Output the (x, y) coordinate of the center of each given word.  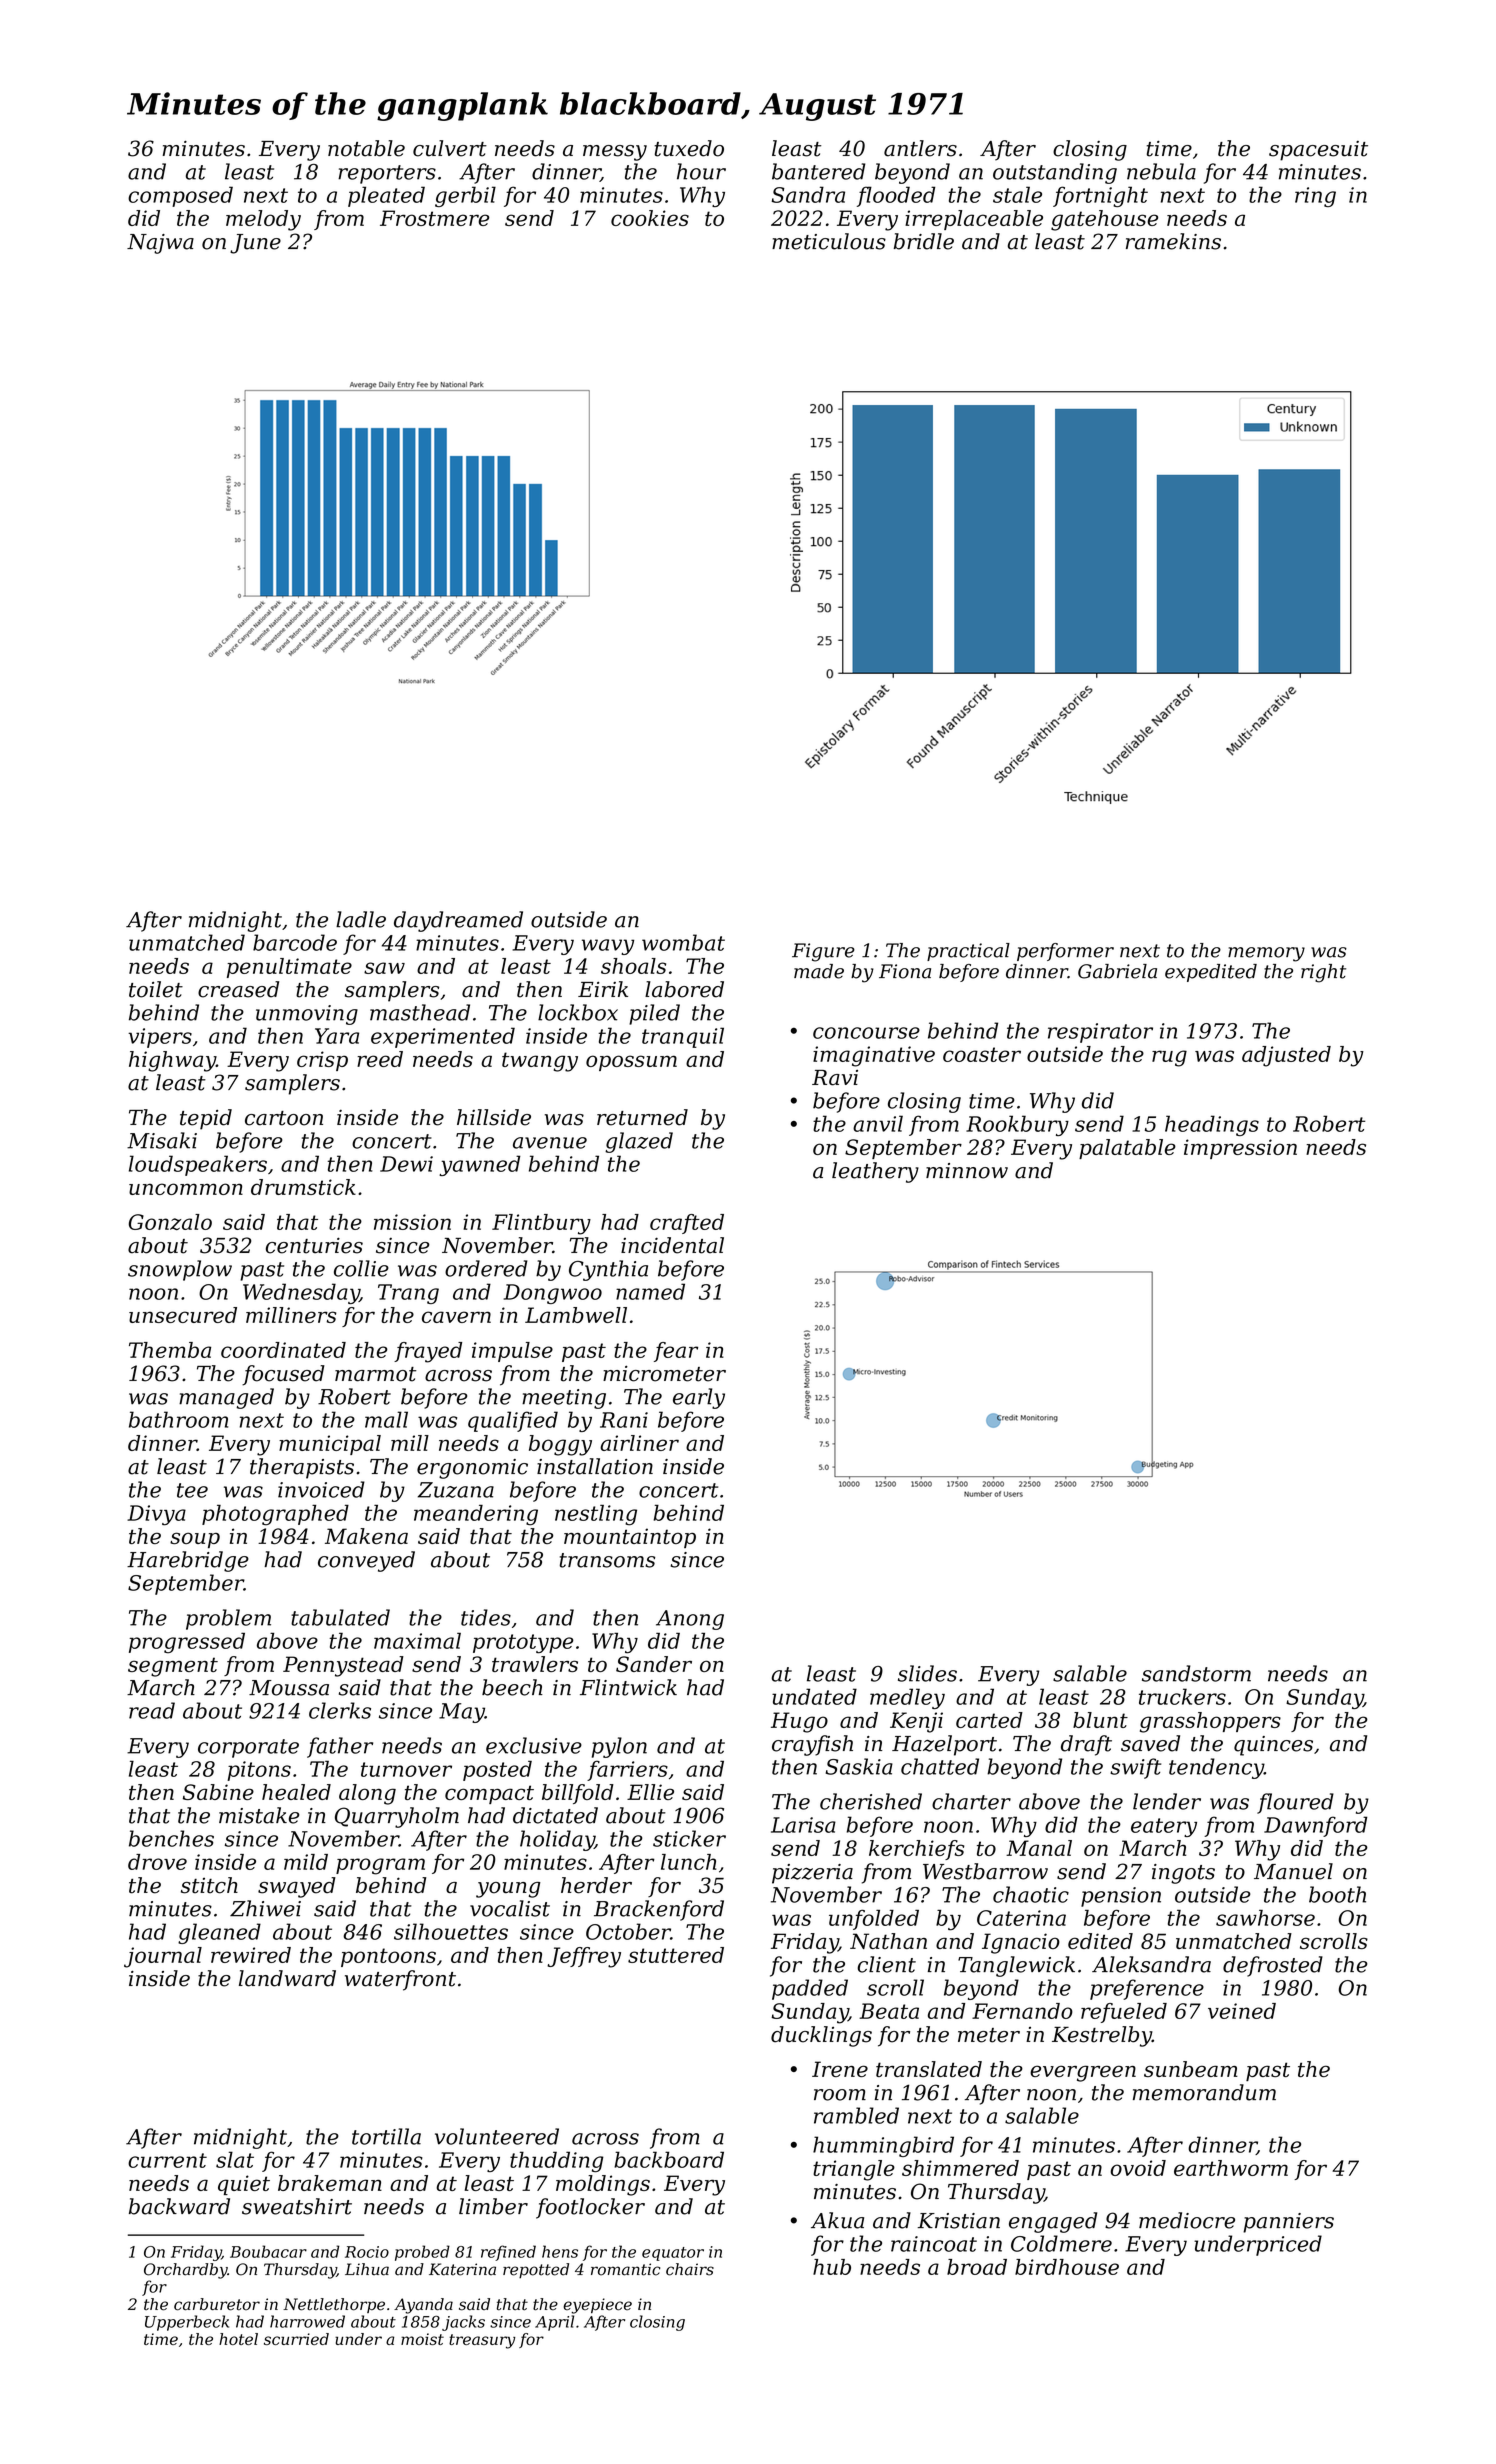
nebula (1161, 171)
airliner (639, 1443)
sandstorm (1196, 1673)
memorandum (1204, 2092)
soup (195, 1540)
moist (422, 2339)
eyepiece (597, 2306)
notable (366, 148)
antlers (920, 148)
